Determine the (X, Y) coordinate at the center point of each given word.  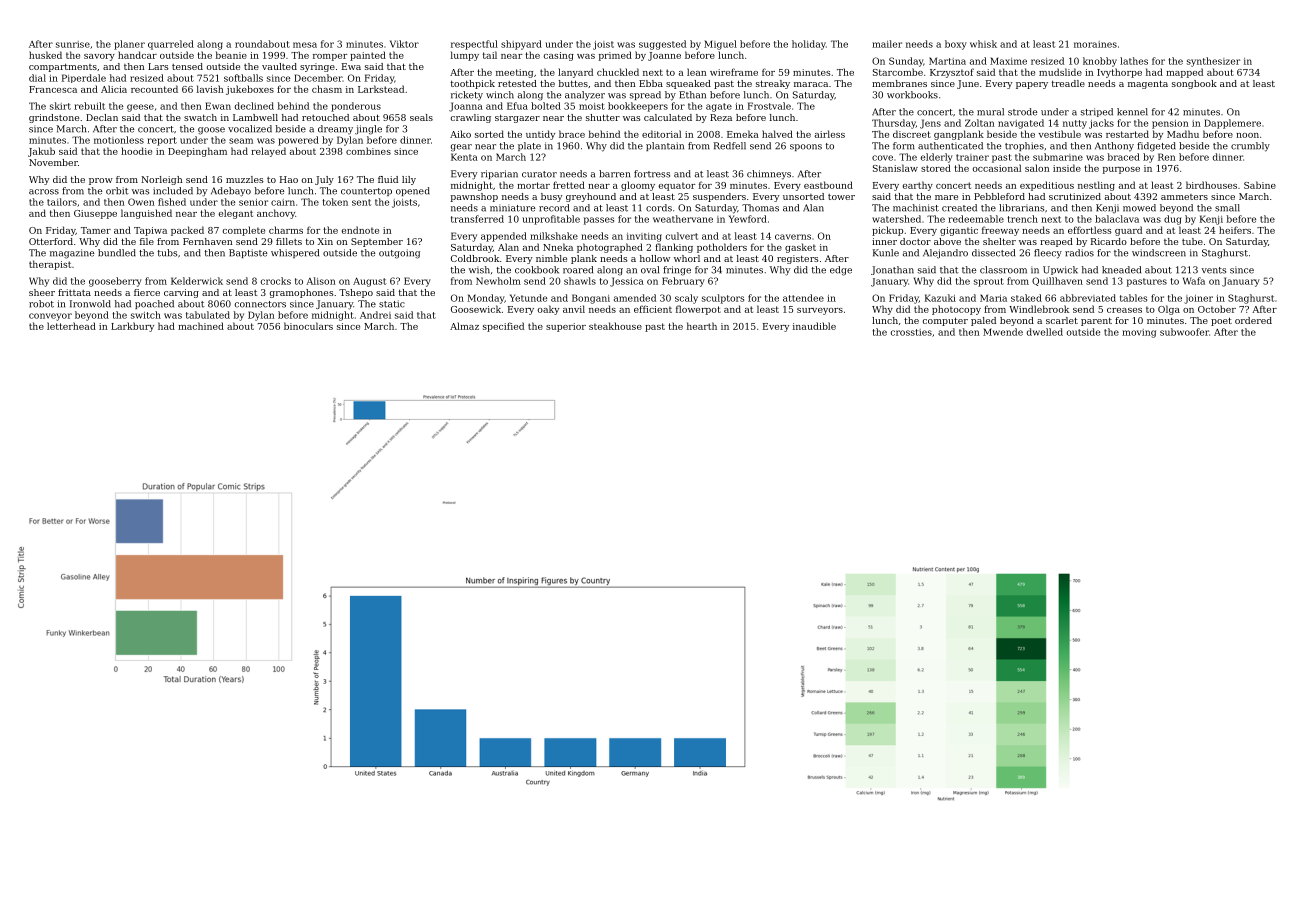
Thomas (760, 208)
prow (101, 181)
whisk (983, 44)
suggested (662, 45)
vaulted (279, 66)
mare (946, 197)
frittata (74, 292)
